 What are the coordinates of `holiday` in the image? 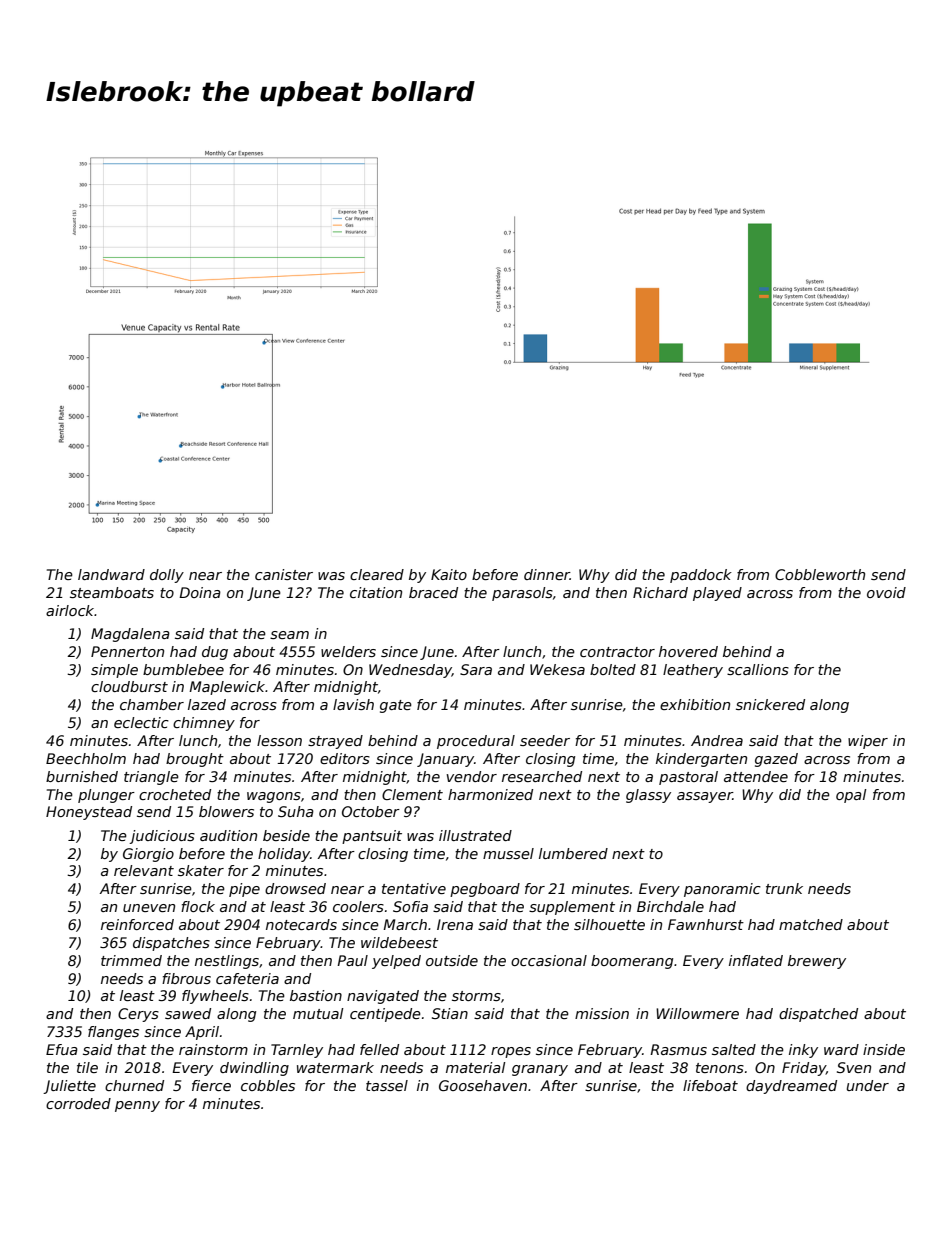 It's located at (284, 855).
